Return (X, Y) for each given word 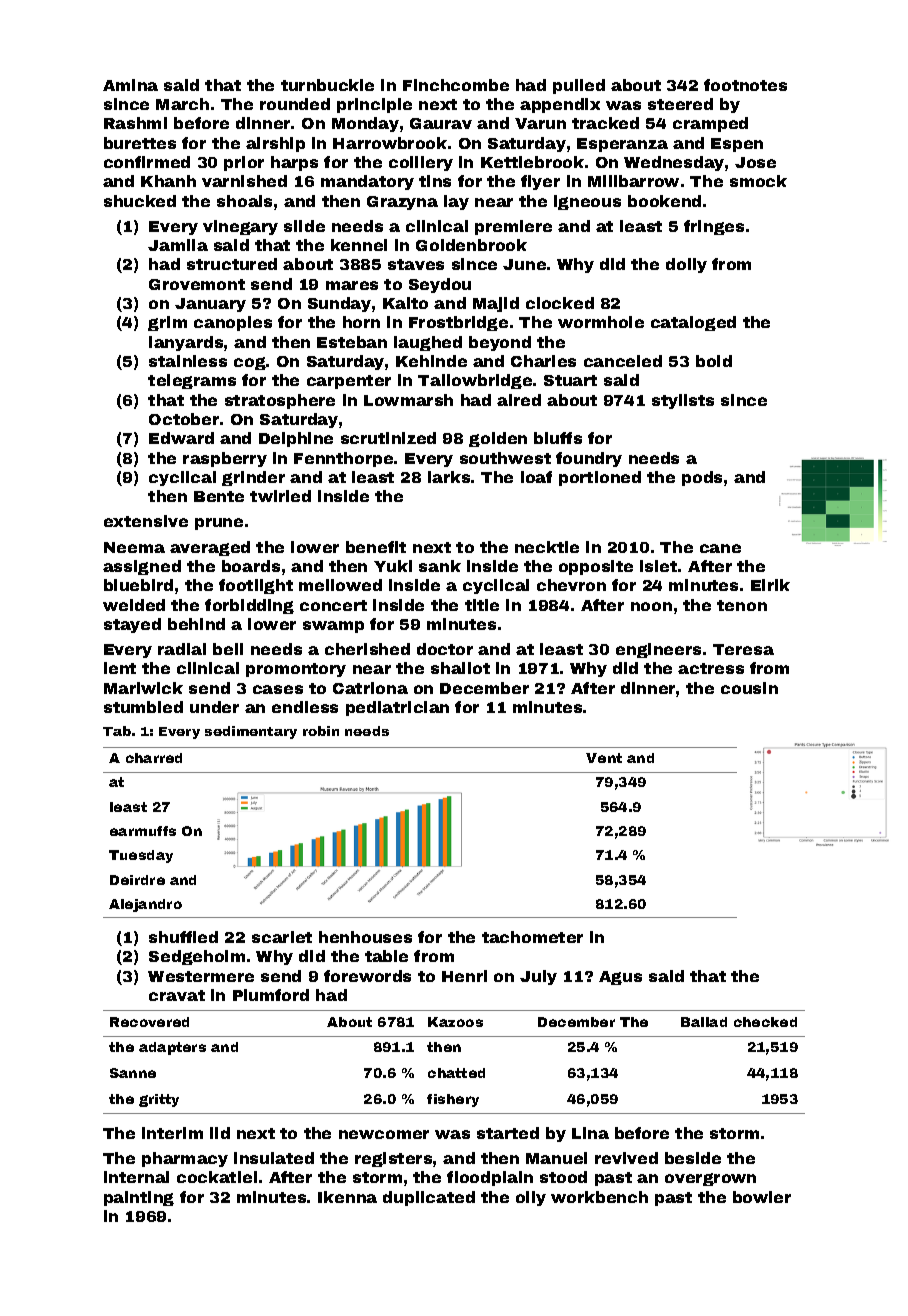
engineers (658, 650)
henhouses (365, 937)
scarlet (282, 937)
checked (765, 1022)
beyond (500, 343)
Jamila (178, 245)
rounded (295, 104)
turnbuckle (327, 85)
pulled (579, 86)
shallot (460, 668)
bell (228, 649)
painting (139, 1198)
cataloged (693, 323)
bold (714, 361)
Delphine (296, 439)
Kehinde (431, 361)
